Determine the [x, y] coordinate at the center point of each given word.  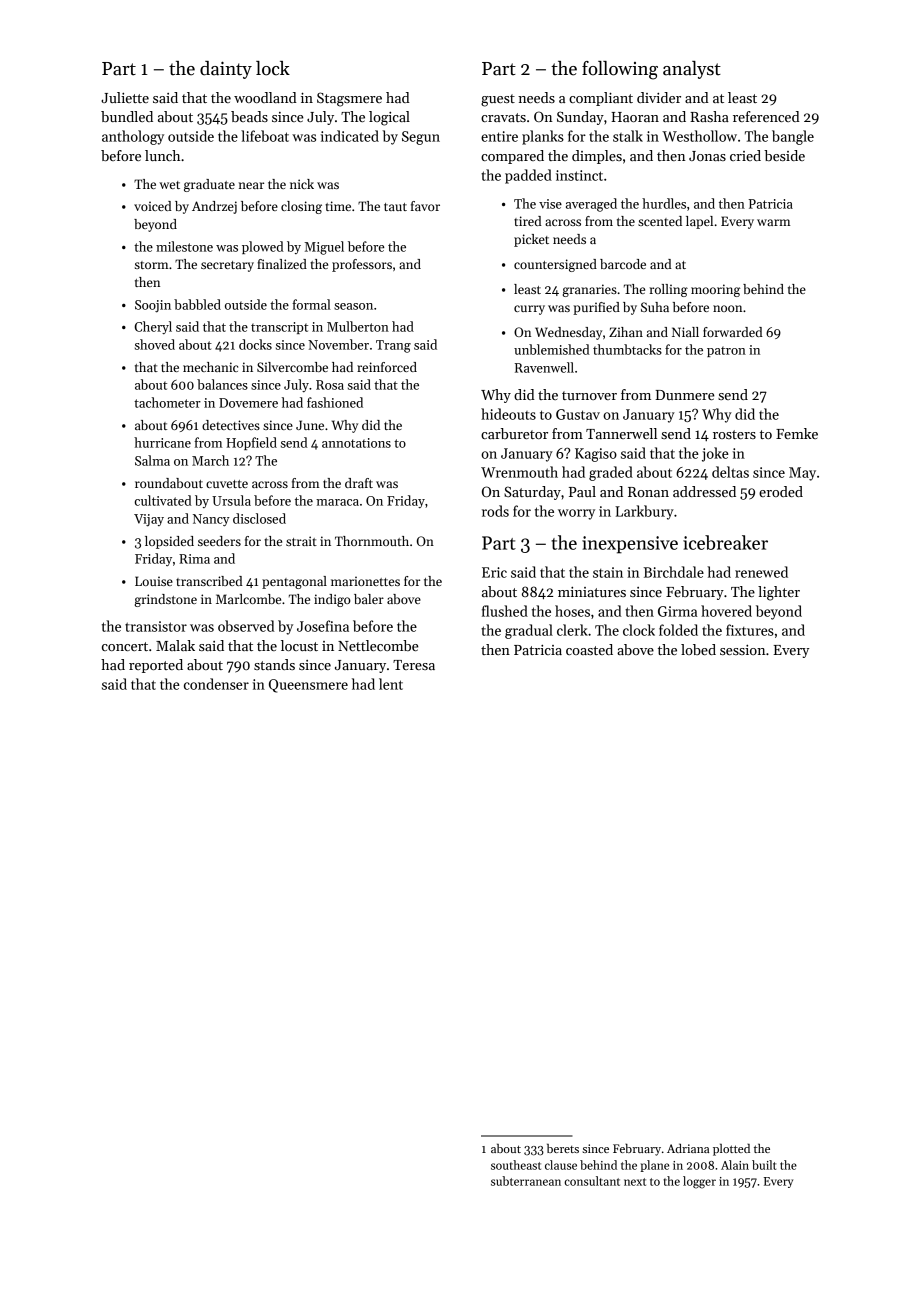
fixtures [750, 630]
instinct [579, 175]
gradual [529, 631]
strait [301, 541]
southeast [516, 1165]
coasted [589, 649]
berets [563, 1148]
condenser [216, 684]
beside [784, 155]
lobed [698, 649]
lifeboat [265, 136]
